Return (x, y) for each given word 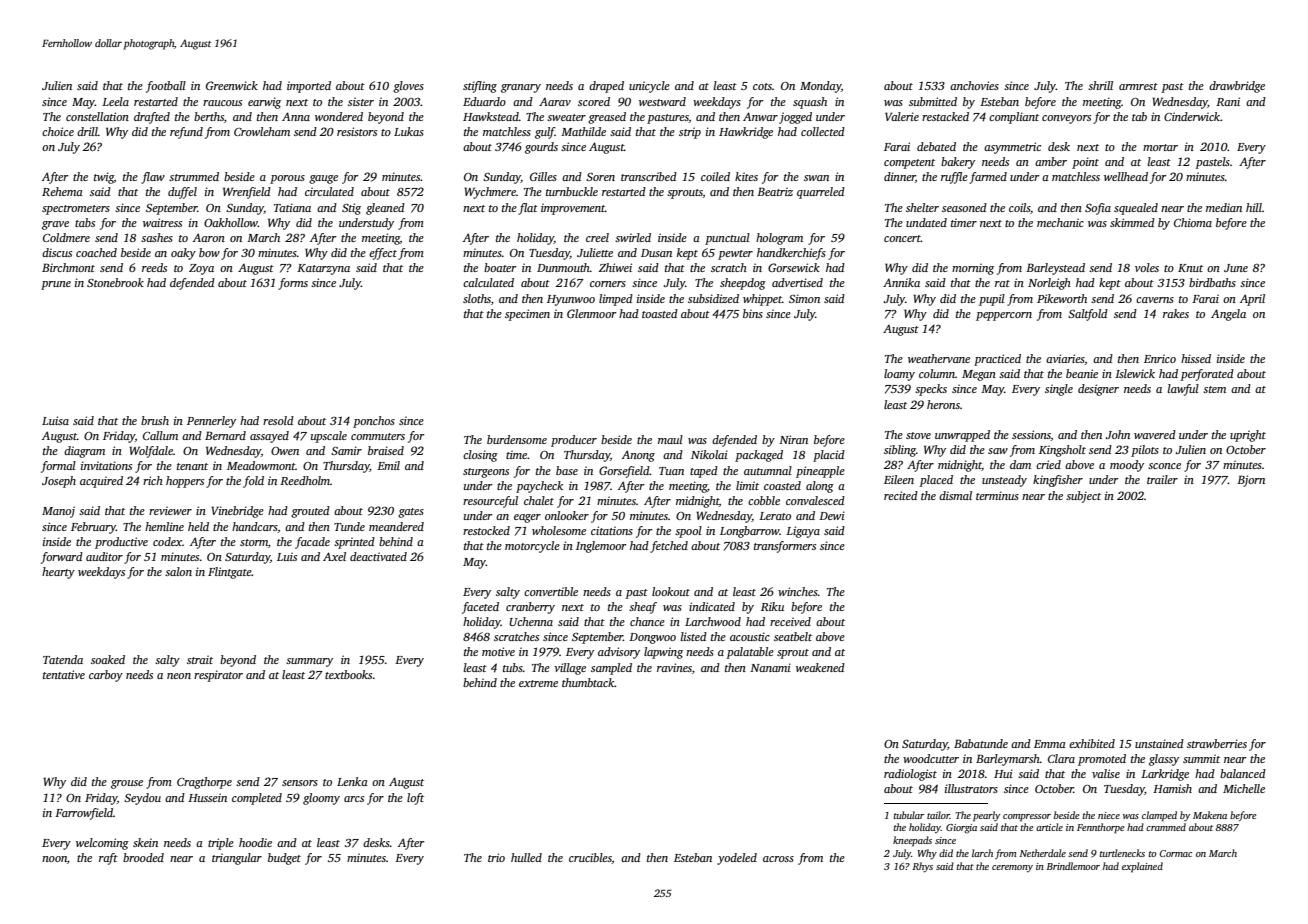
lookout (671, 591)
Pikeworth (1062, 298)
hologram (779, 239)
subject (1083, 497)
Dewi (832, 515)
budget (284, 859)
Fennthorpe (1100, 828)
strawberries (1217, 743)
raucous (222, 103)
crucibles (590, 858)
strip (690, 133)
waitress (162, 222)
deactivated (378, 556)
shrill (1100, 85)
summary (309, 662)
